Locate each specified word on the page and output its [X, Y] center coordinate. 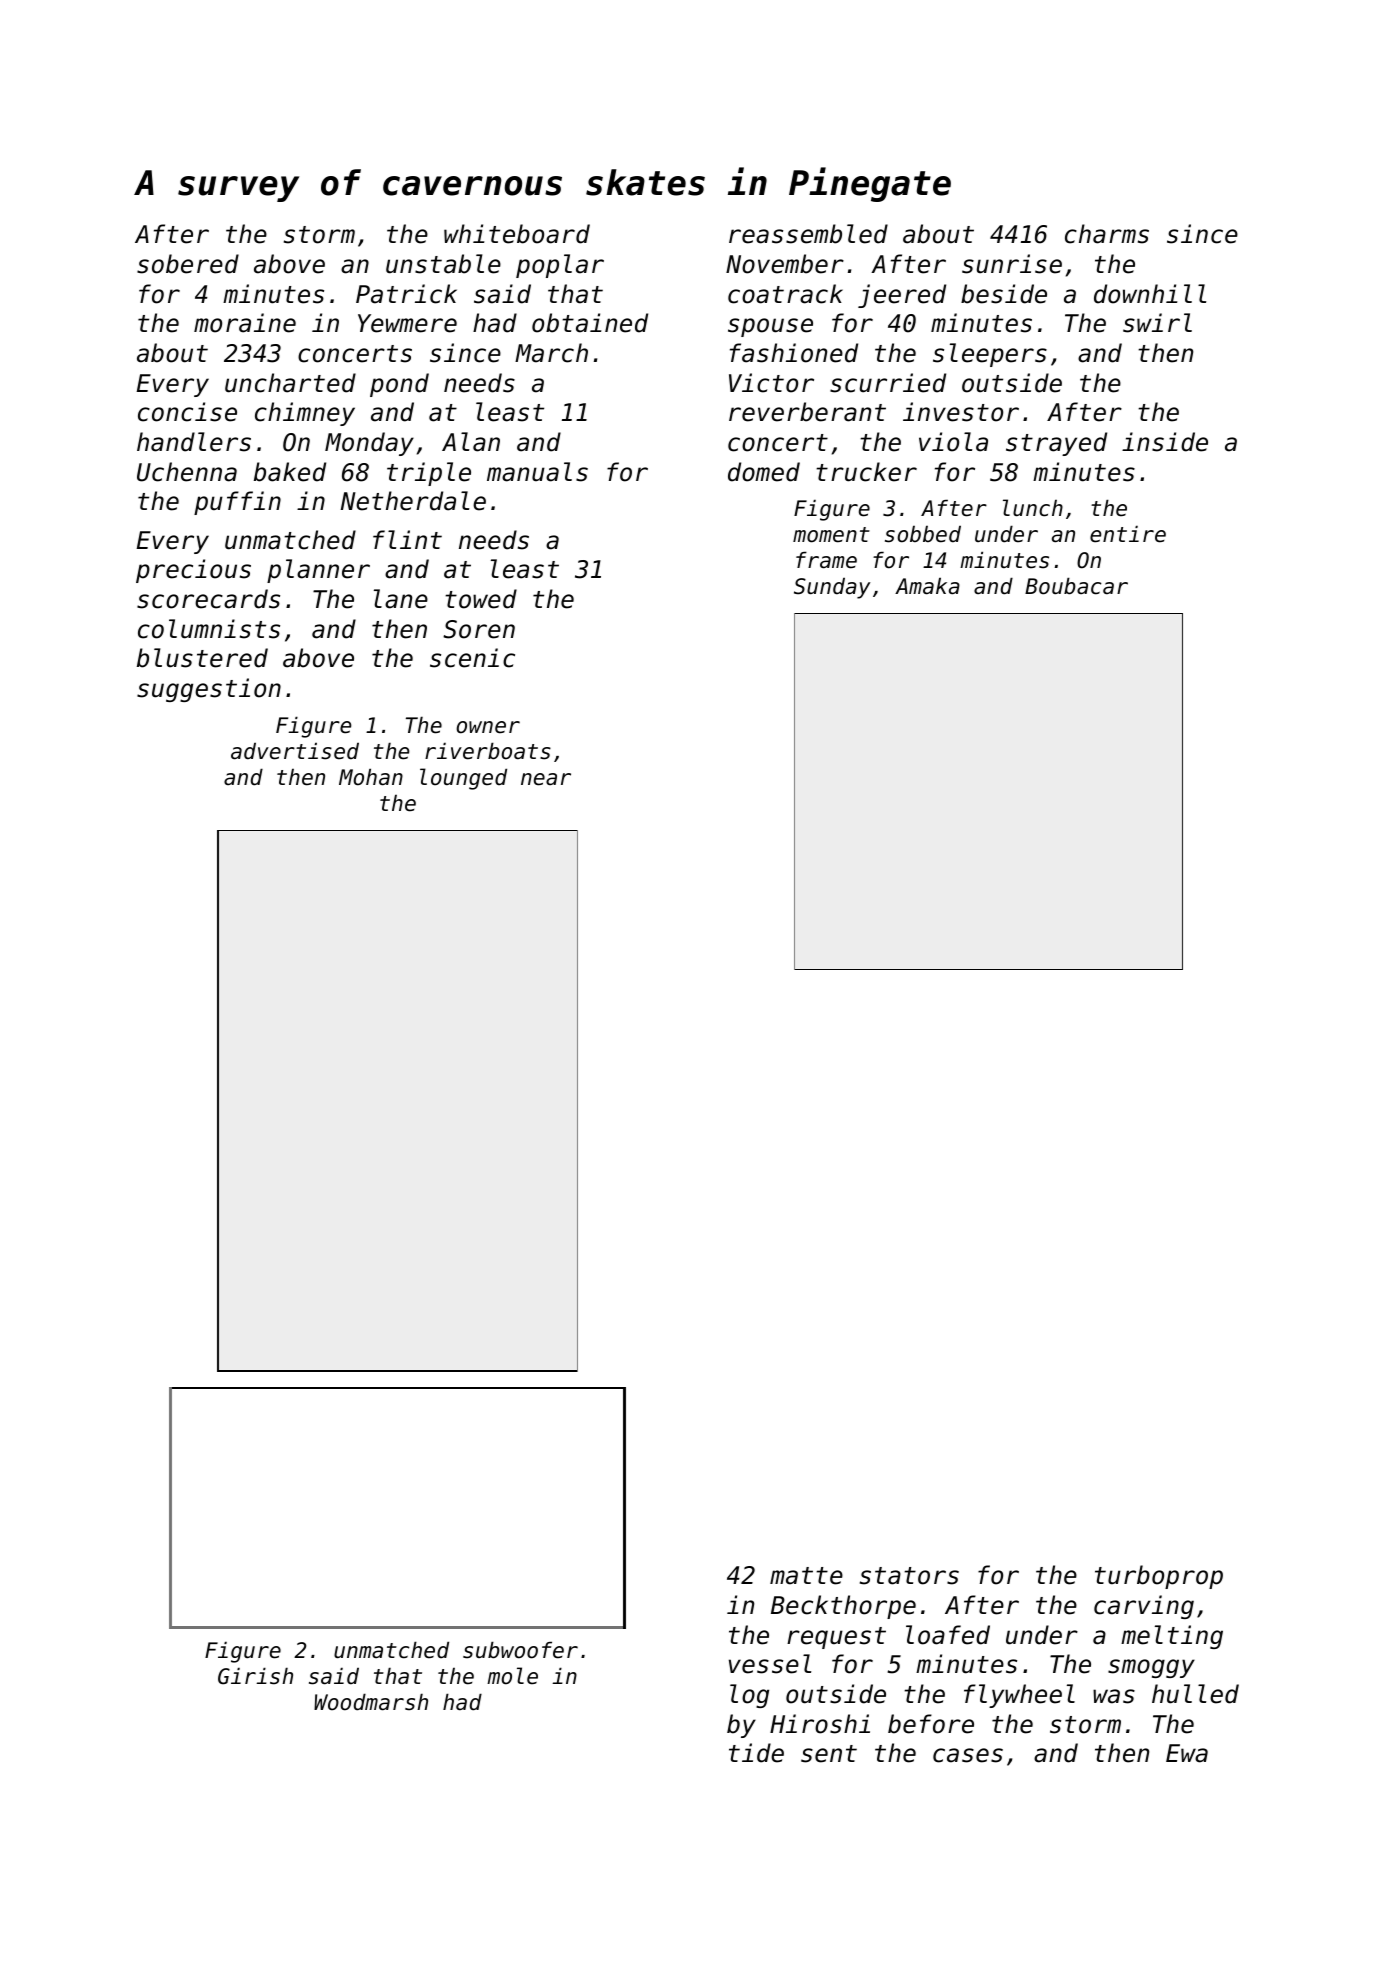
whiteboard [517, 234]
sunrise [1012, 264]
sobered [188, 264]
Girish [255, 1676]
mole [512, 1676]
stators [909, 1576]
